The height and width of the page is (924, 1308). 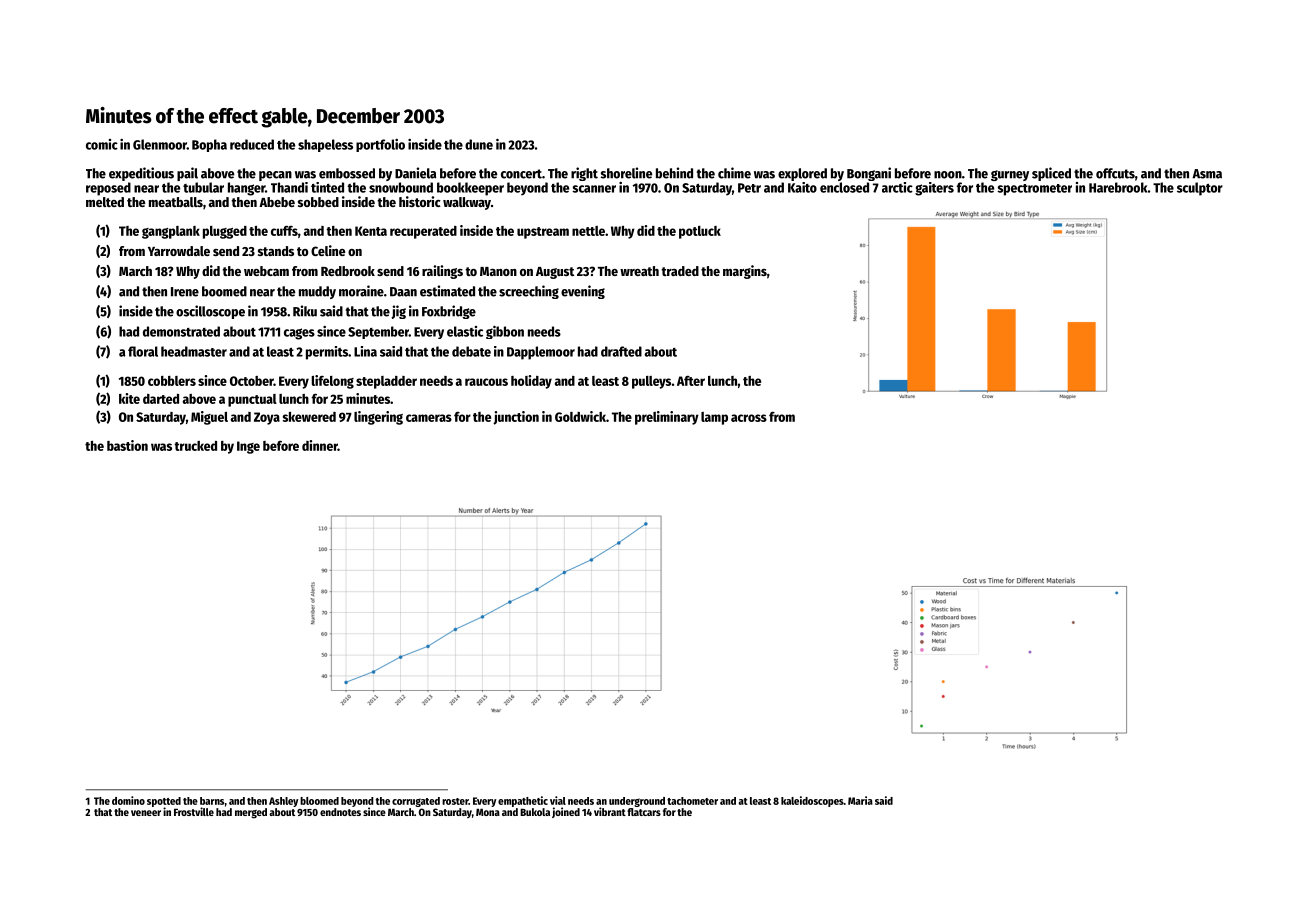 I want to click on lamp, so click(x=714, y=418).
